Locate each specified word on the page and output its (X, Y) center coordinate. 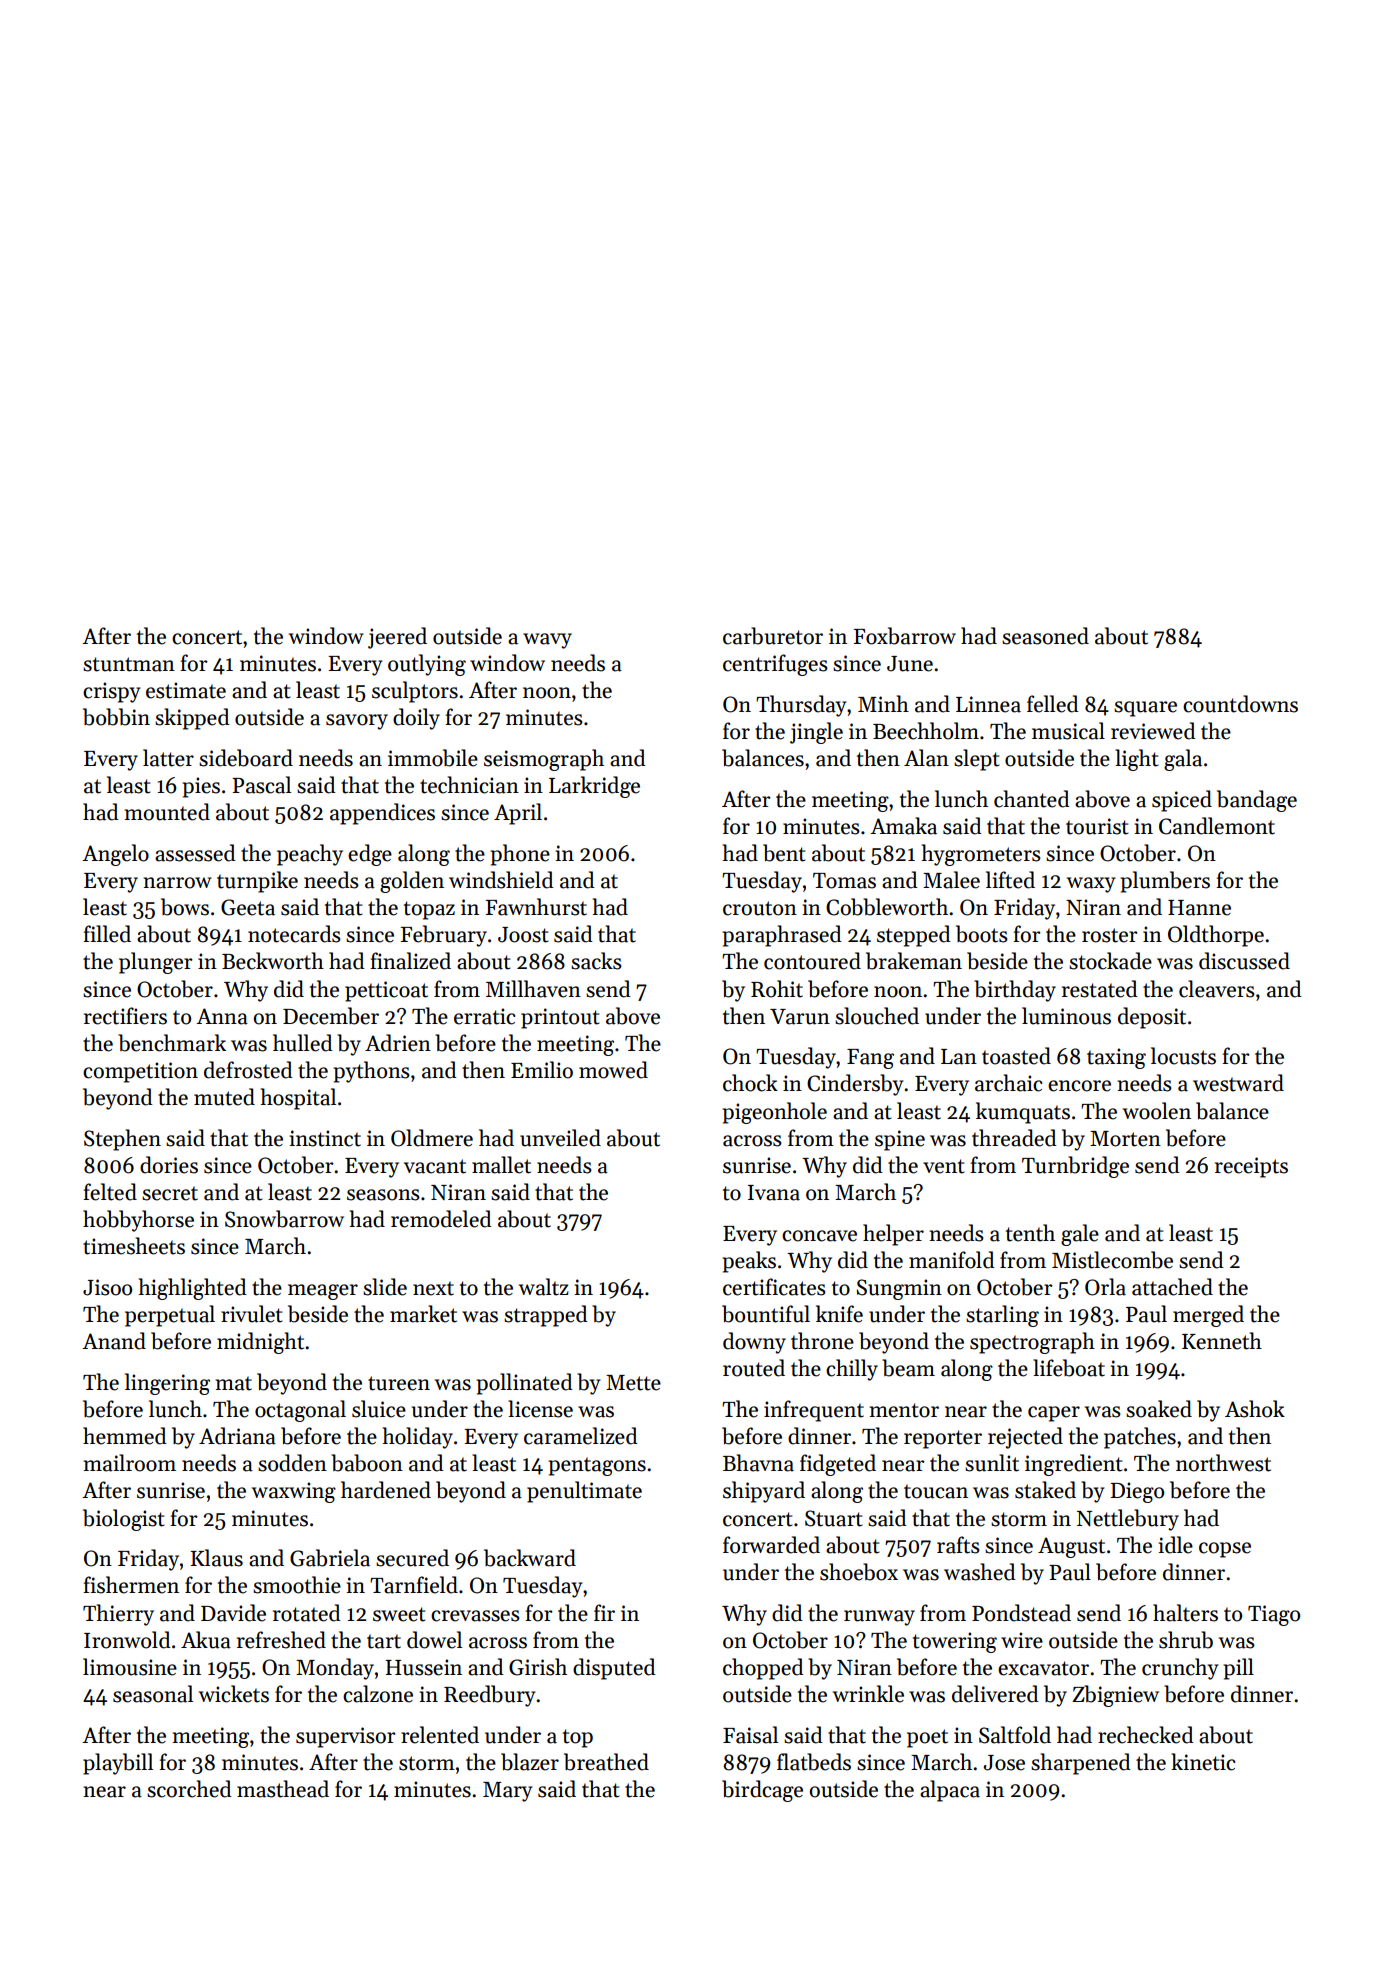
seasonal (153, 1694)
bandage (1257, 801)
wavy (547, 641)
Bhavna (758, 1463)
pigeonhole (774, 1113)
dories (169, 1165)
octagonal (300, 1411)
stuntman (129, 664)
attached (1172, 1287)
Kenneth (1222, 1341)
